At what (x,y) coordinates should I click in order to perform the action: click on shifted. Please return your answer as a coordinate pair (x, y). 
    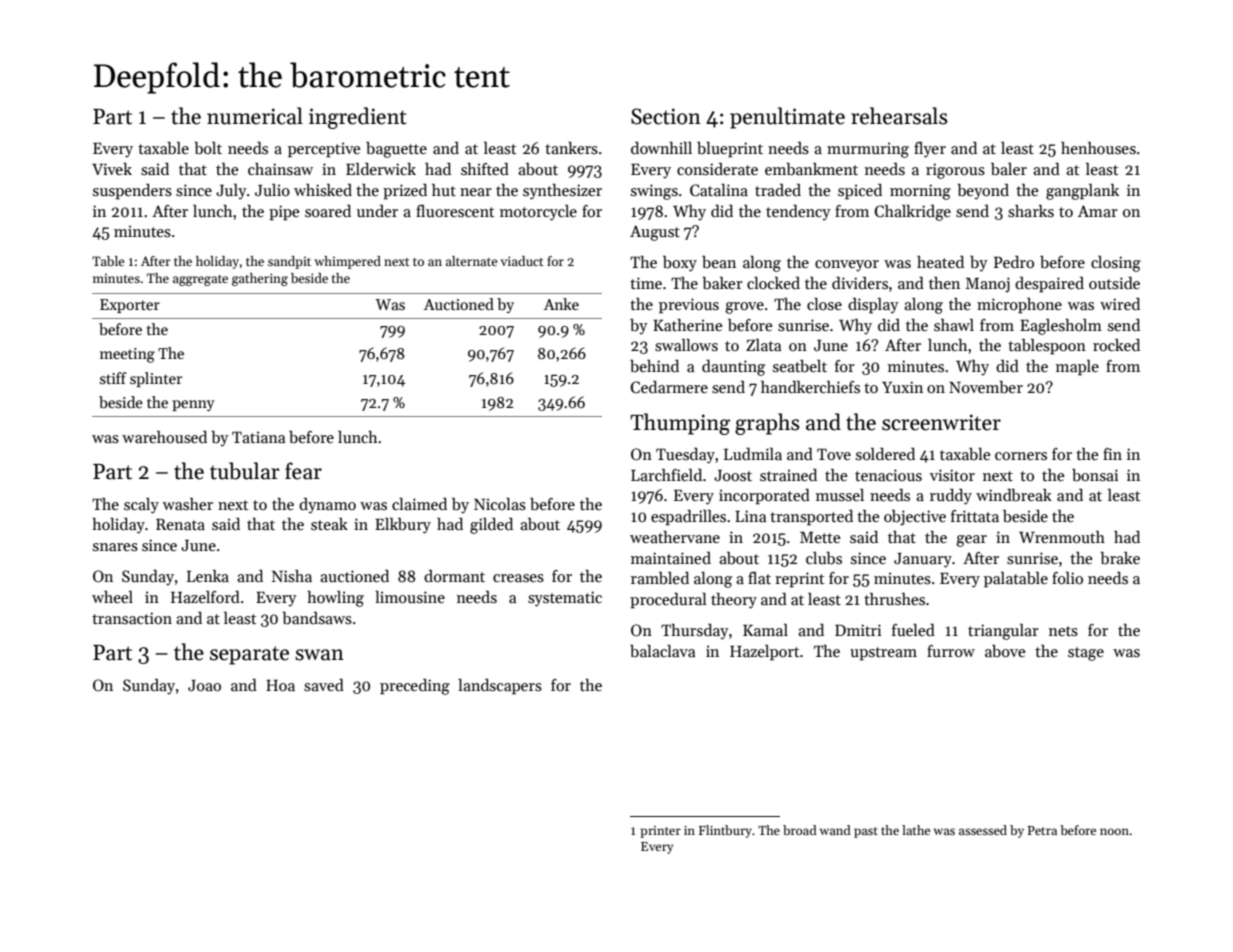
    Looking at the image, I should click on (485, 169).
